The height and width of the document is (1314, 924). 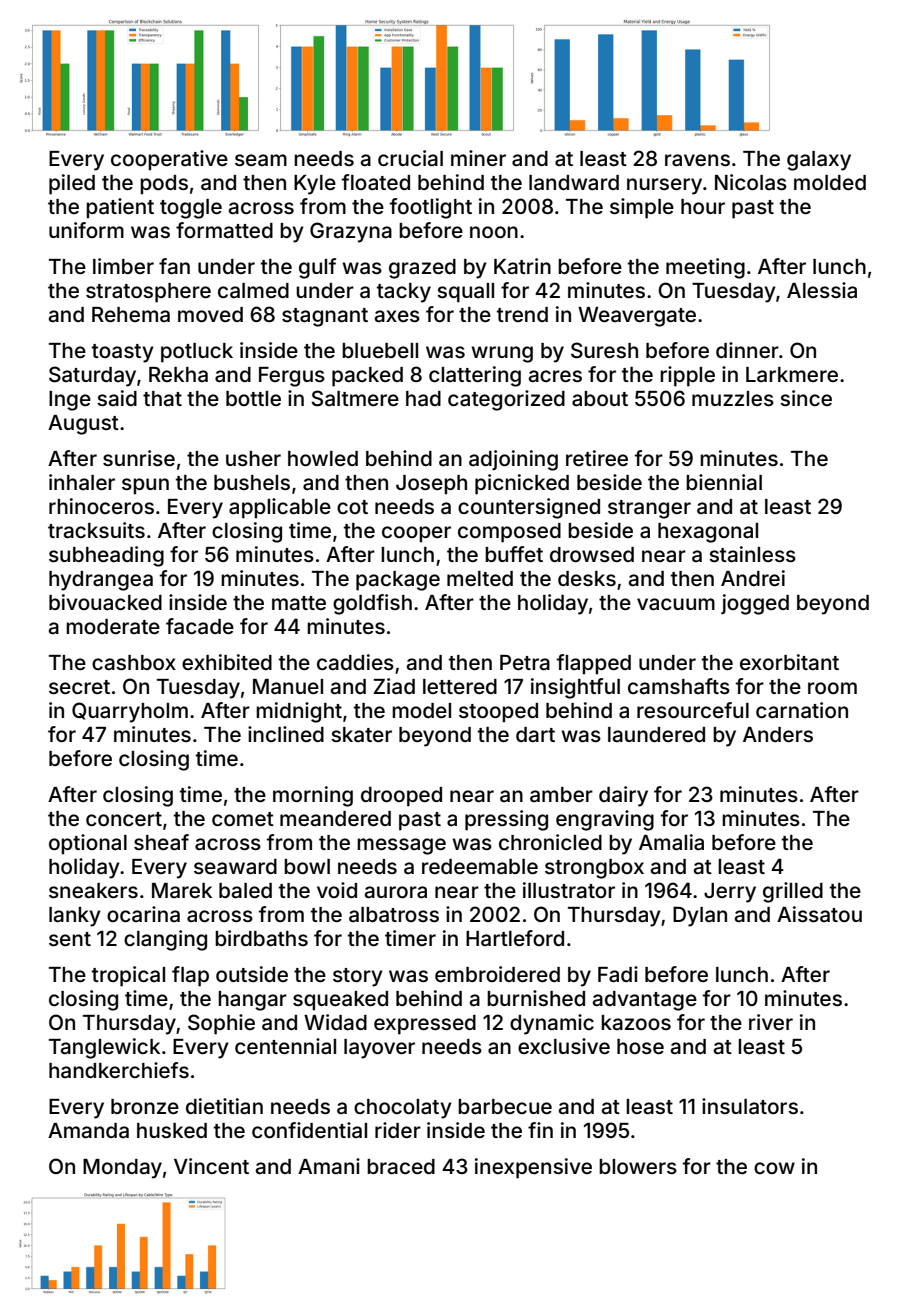 I want to click on rider, so click(x=398, y=1130).
